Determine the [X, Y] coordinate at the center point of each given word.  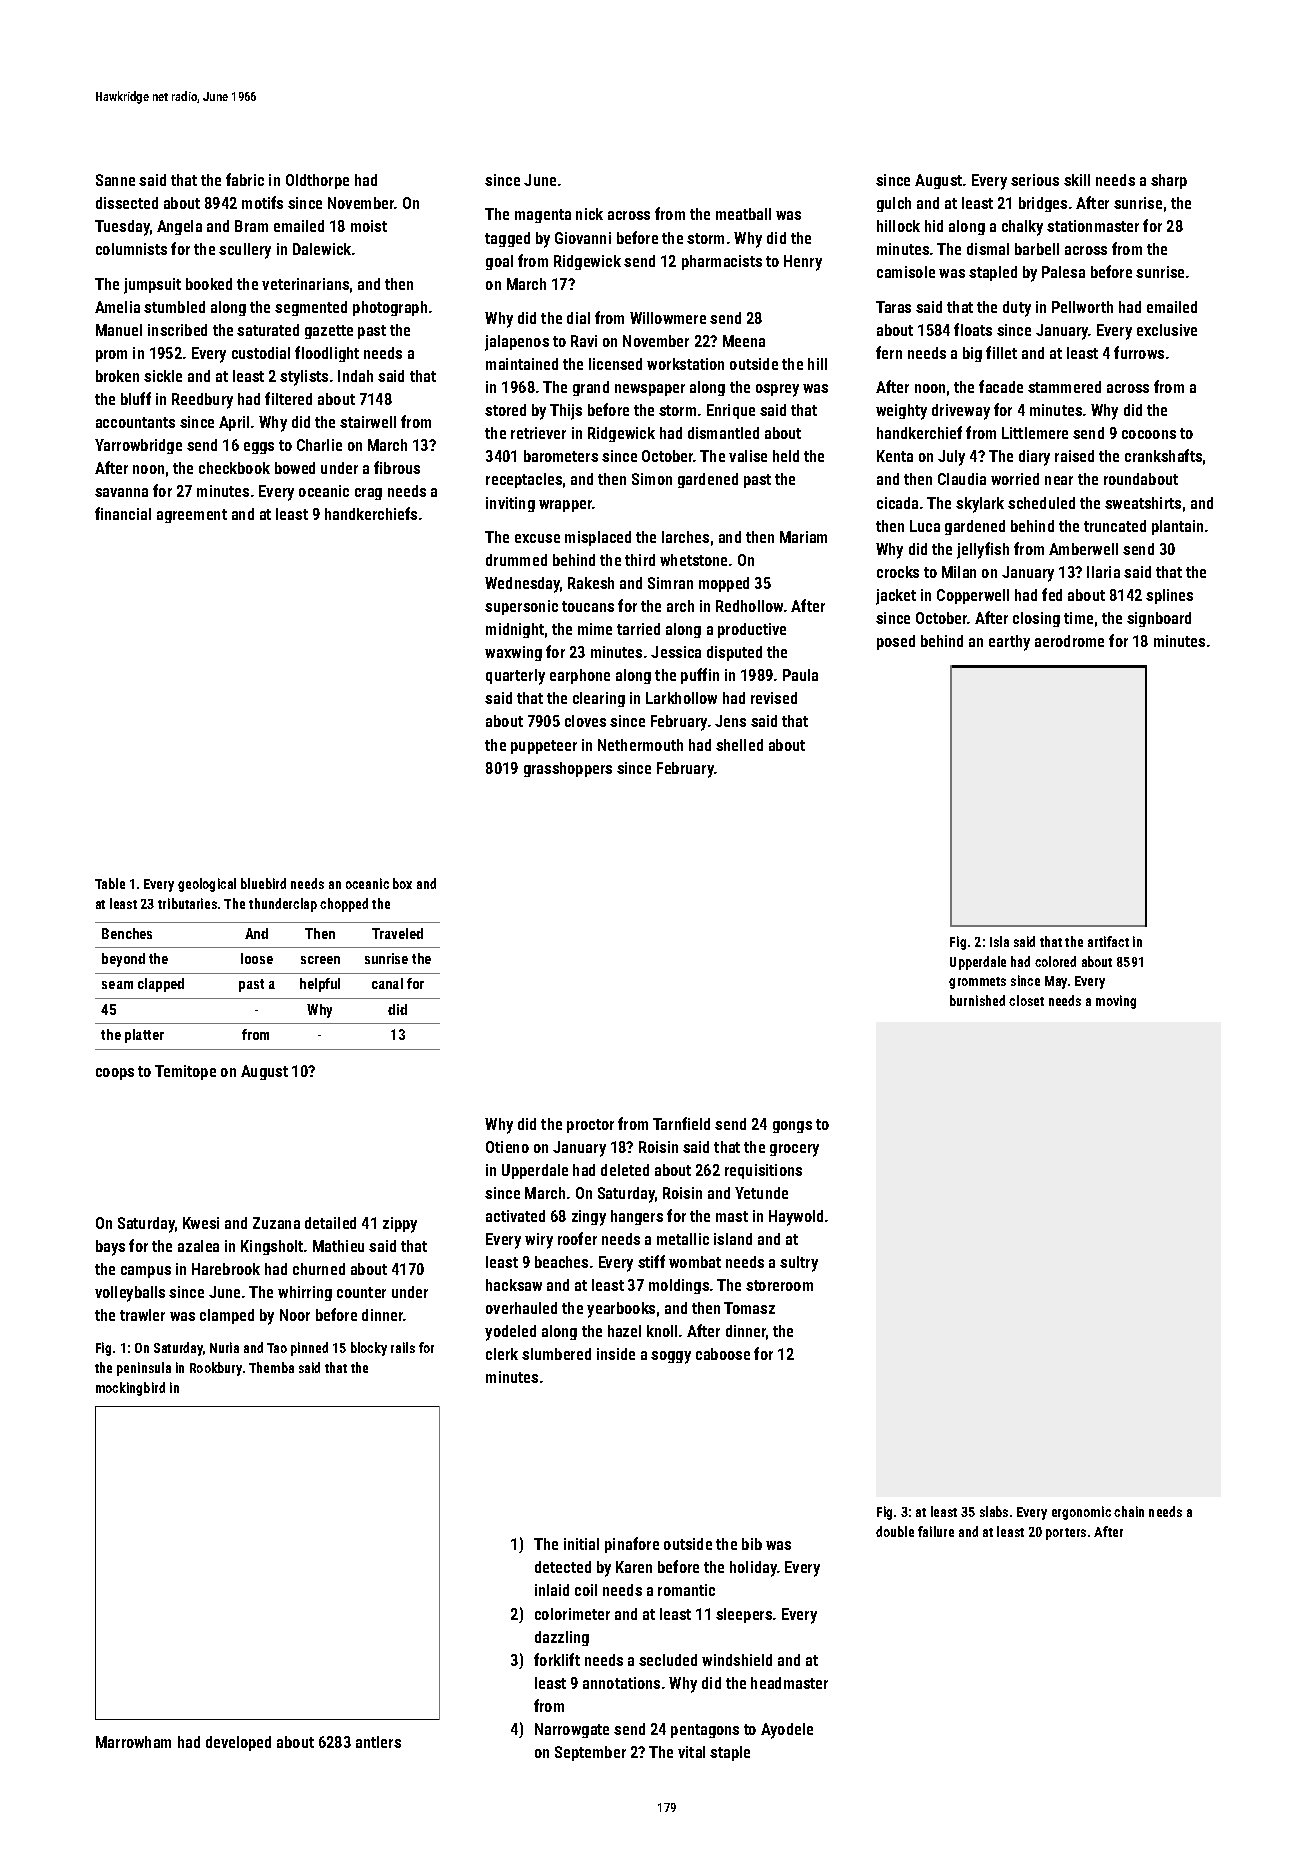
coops [115, 1074]
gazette [329, 332]
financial [123, 513]
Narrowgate [572, 1730]
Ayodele [787, 1731]
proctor [590, 1126]
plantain [1177, 527]
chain [1129, 1511]
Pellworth [1082, 307]
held [786, 456]
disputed [734, 653]
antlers [378, 1742]
